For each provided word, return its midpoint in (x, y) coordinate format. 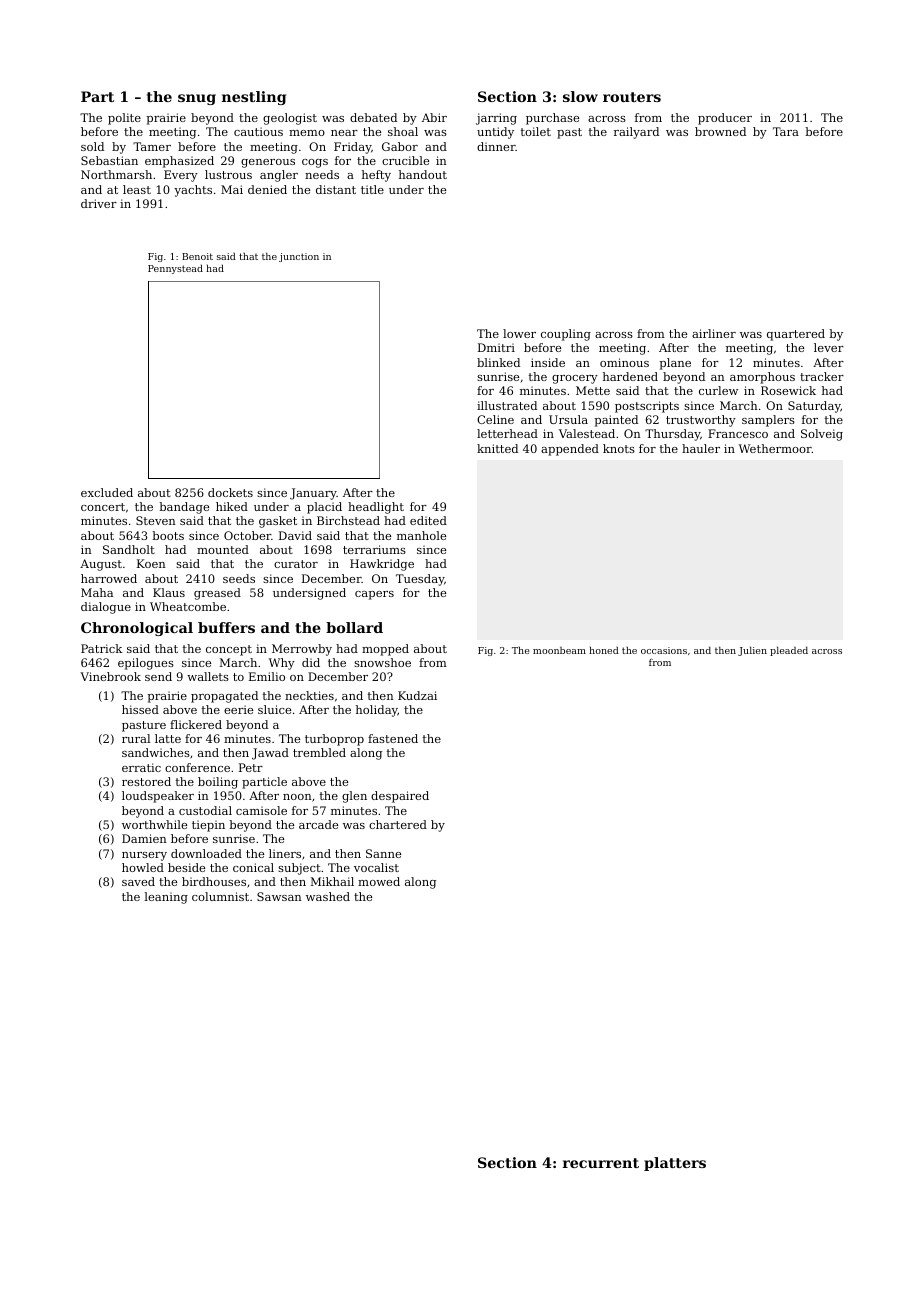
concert (103, 507)
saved (138, 881)
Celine (495, 419)
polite (124, 119)
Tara (786, 131)
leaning (166, 898)
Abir (434, 117)
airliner (714, 333)
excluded (107, 492)
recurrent (601, 1163)
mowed (379, 881)
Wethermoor (775, 448)
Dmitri (496, 347)
